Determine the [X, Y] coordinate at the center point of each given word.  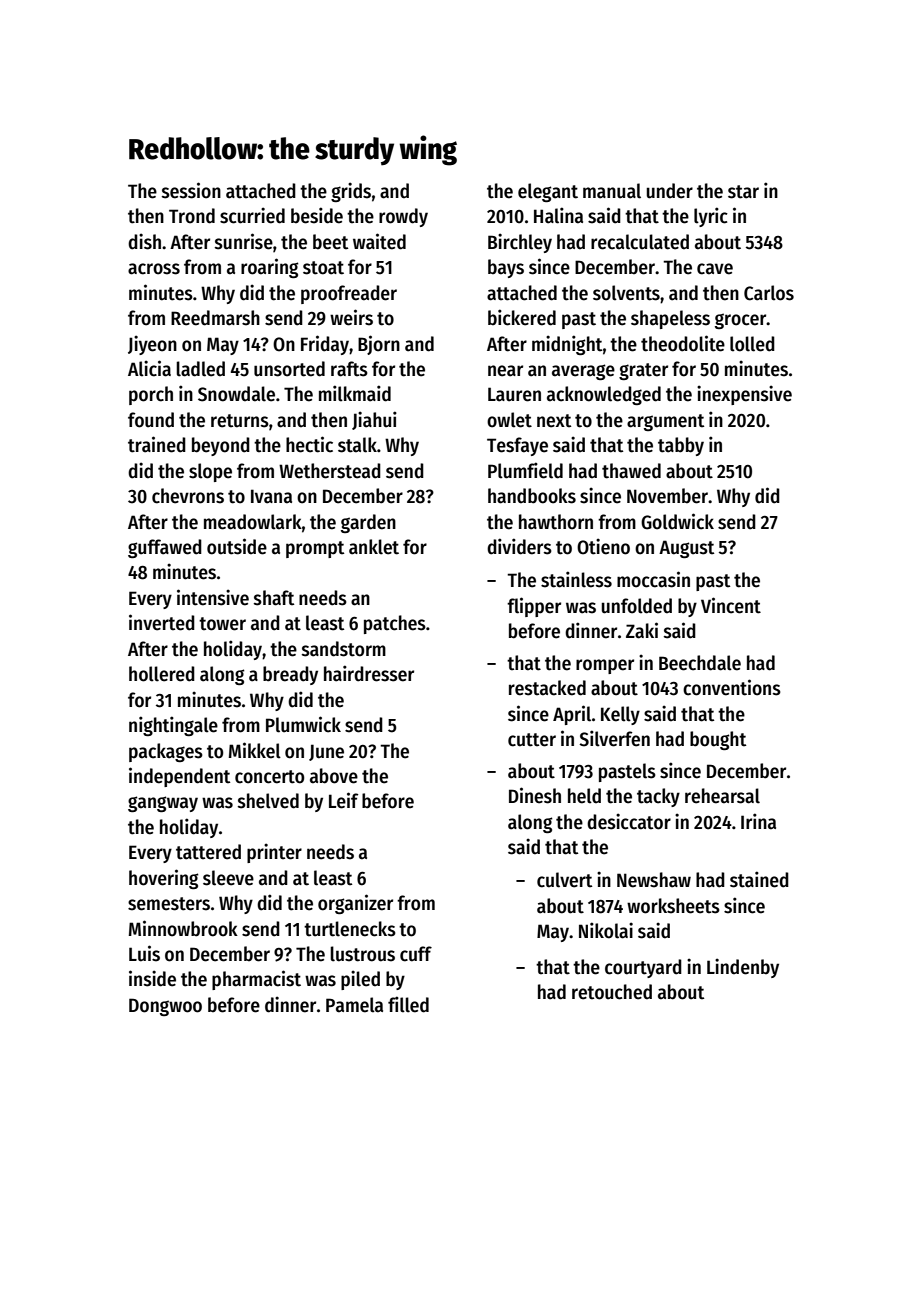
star [743, 192]
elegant [548, 192]
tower [222, 624]
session [191, 190]
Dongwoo [165, 1007]
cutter [532, 740]
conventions [732, 687]
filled [408, 1004]
